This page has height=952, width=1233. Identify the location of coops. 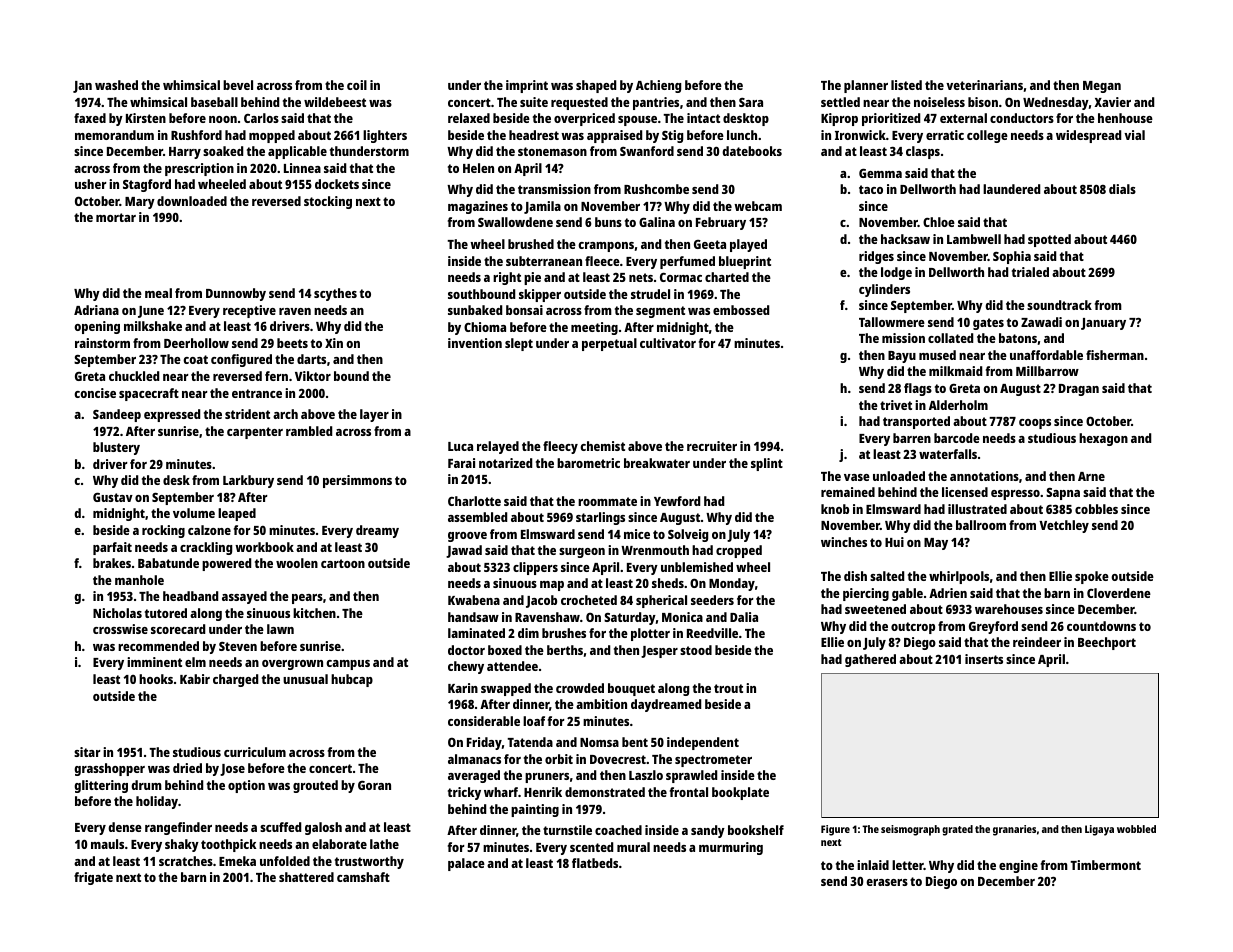
(1035, 424).
